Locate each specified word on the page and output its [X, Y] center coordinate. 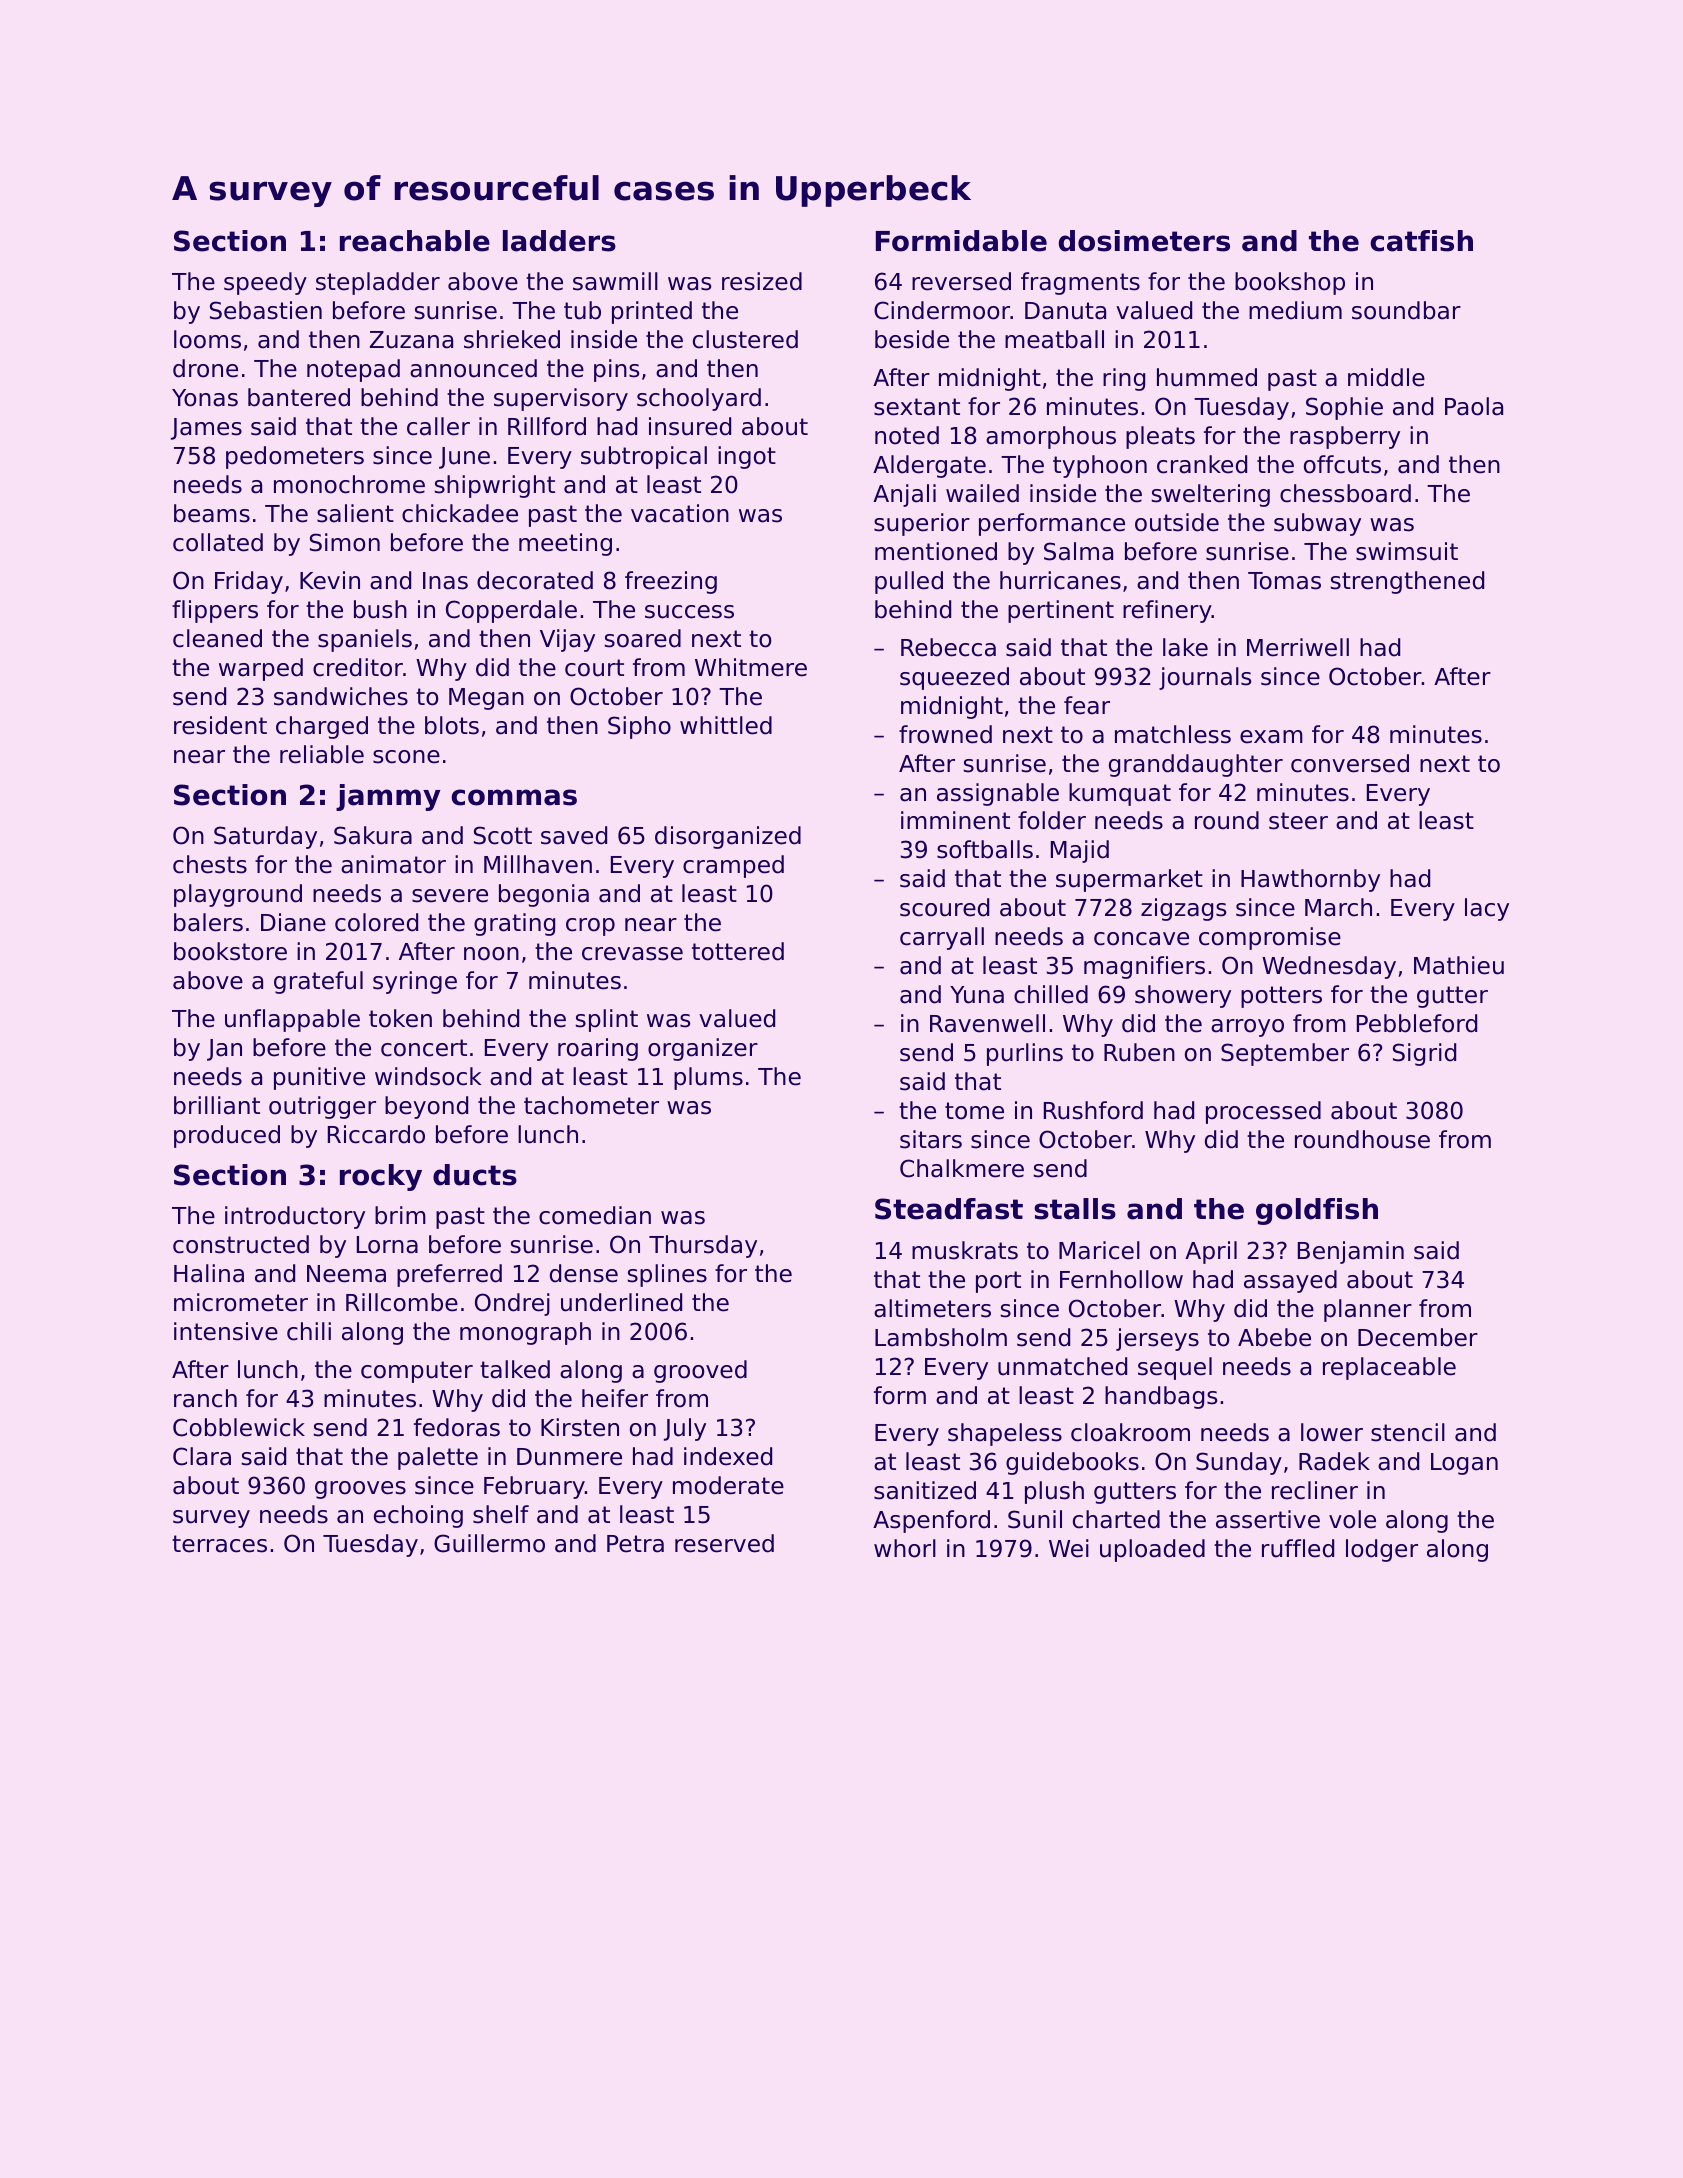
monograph [525, 1333]
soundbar [1406, 310]
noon [491, 954]
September [1285, 1054]
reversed [961, 281]
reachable [415, 241]
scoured [944, 907]
